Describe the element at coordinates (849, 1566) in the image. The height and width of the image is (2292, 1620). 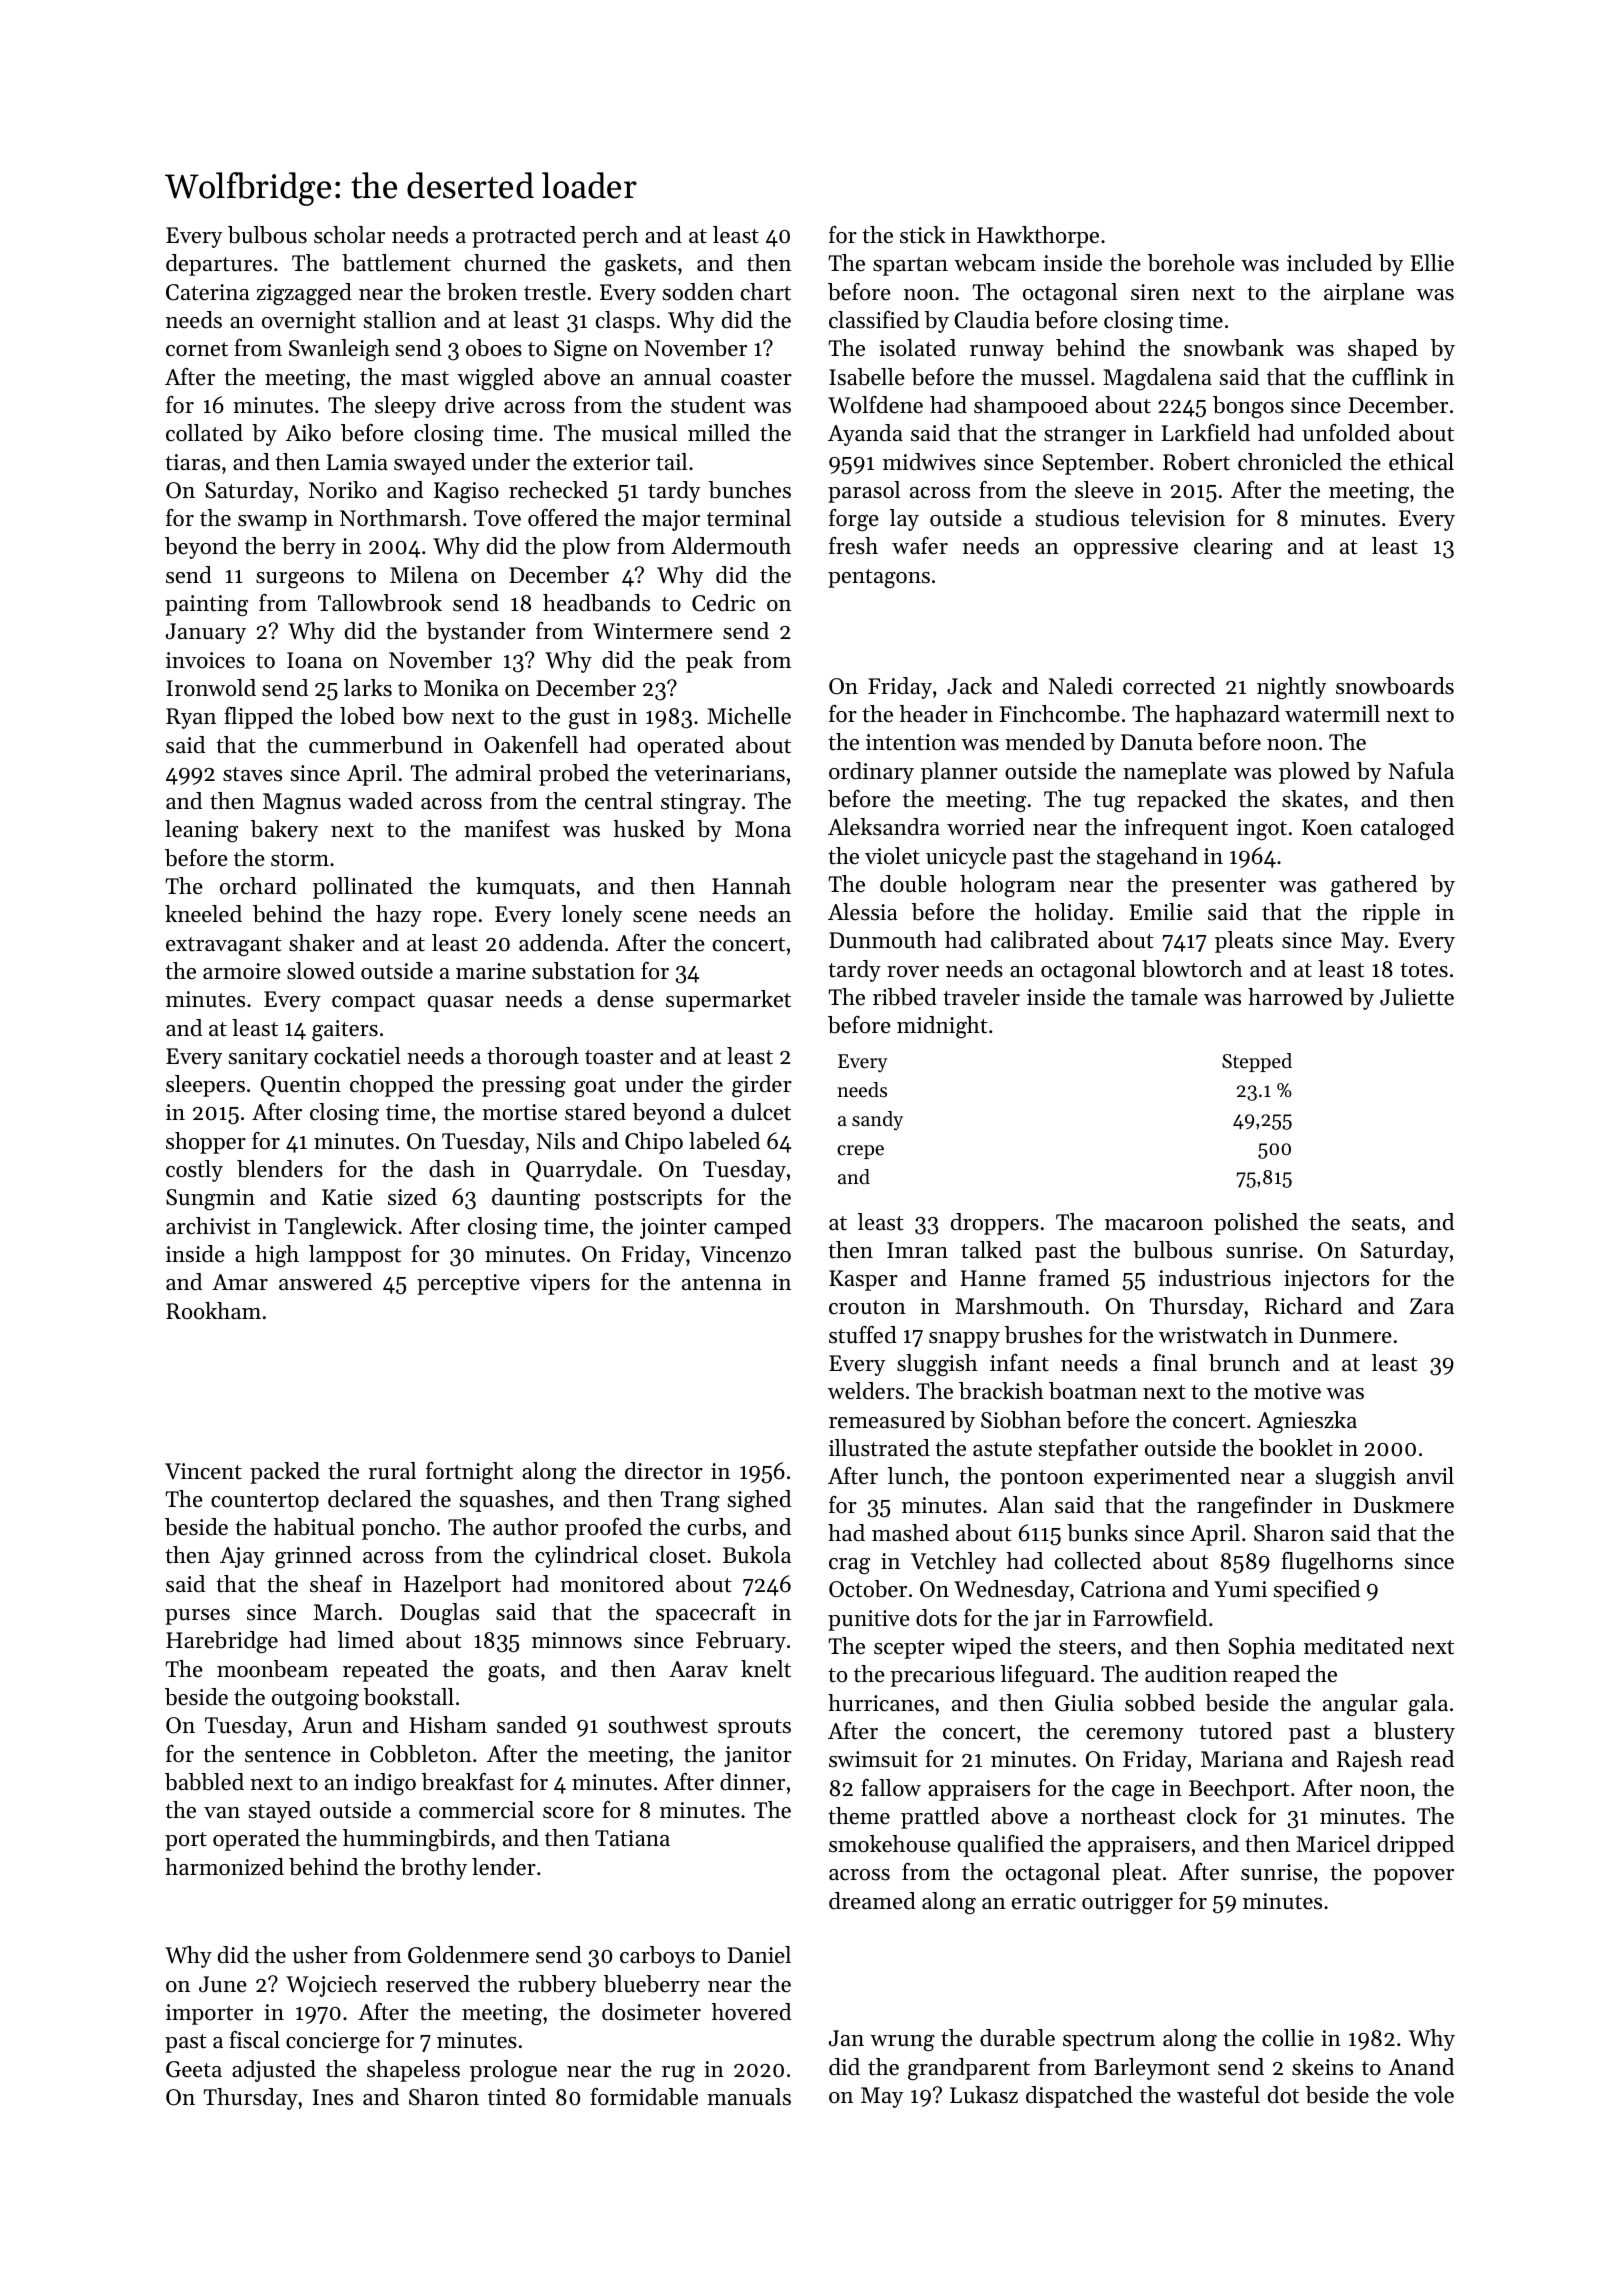
I see `crag` at that location.
